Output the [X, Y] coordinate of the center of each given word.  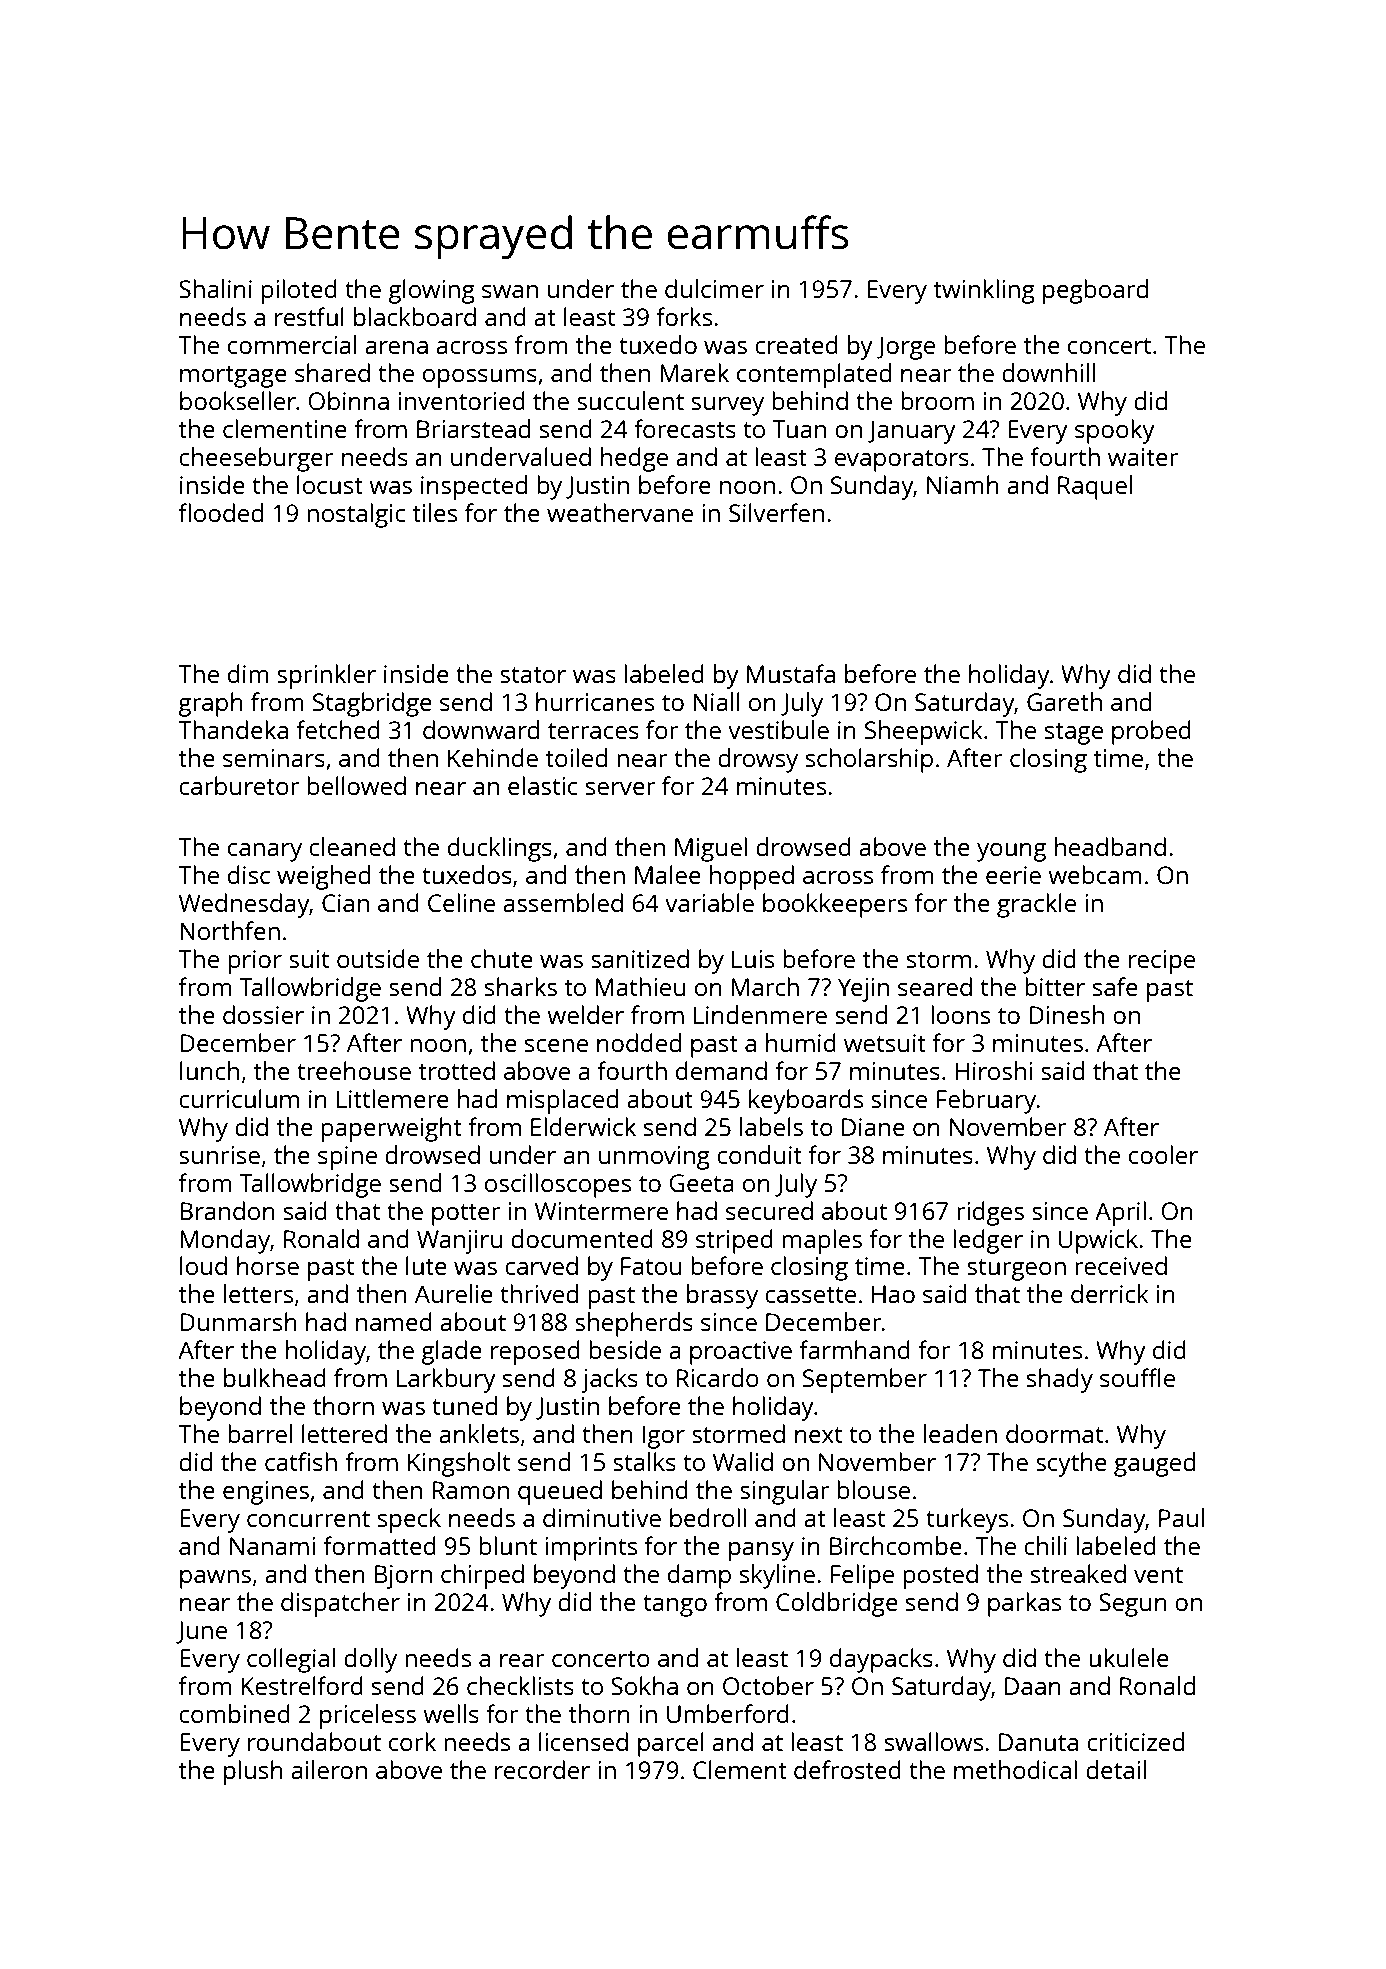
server [621, 788]
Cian [345, 903]
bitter [1055, 986]
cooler [1163, 1154]
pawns [215, 1579]
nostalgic [356, 515]
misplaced [562, 1101]
